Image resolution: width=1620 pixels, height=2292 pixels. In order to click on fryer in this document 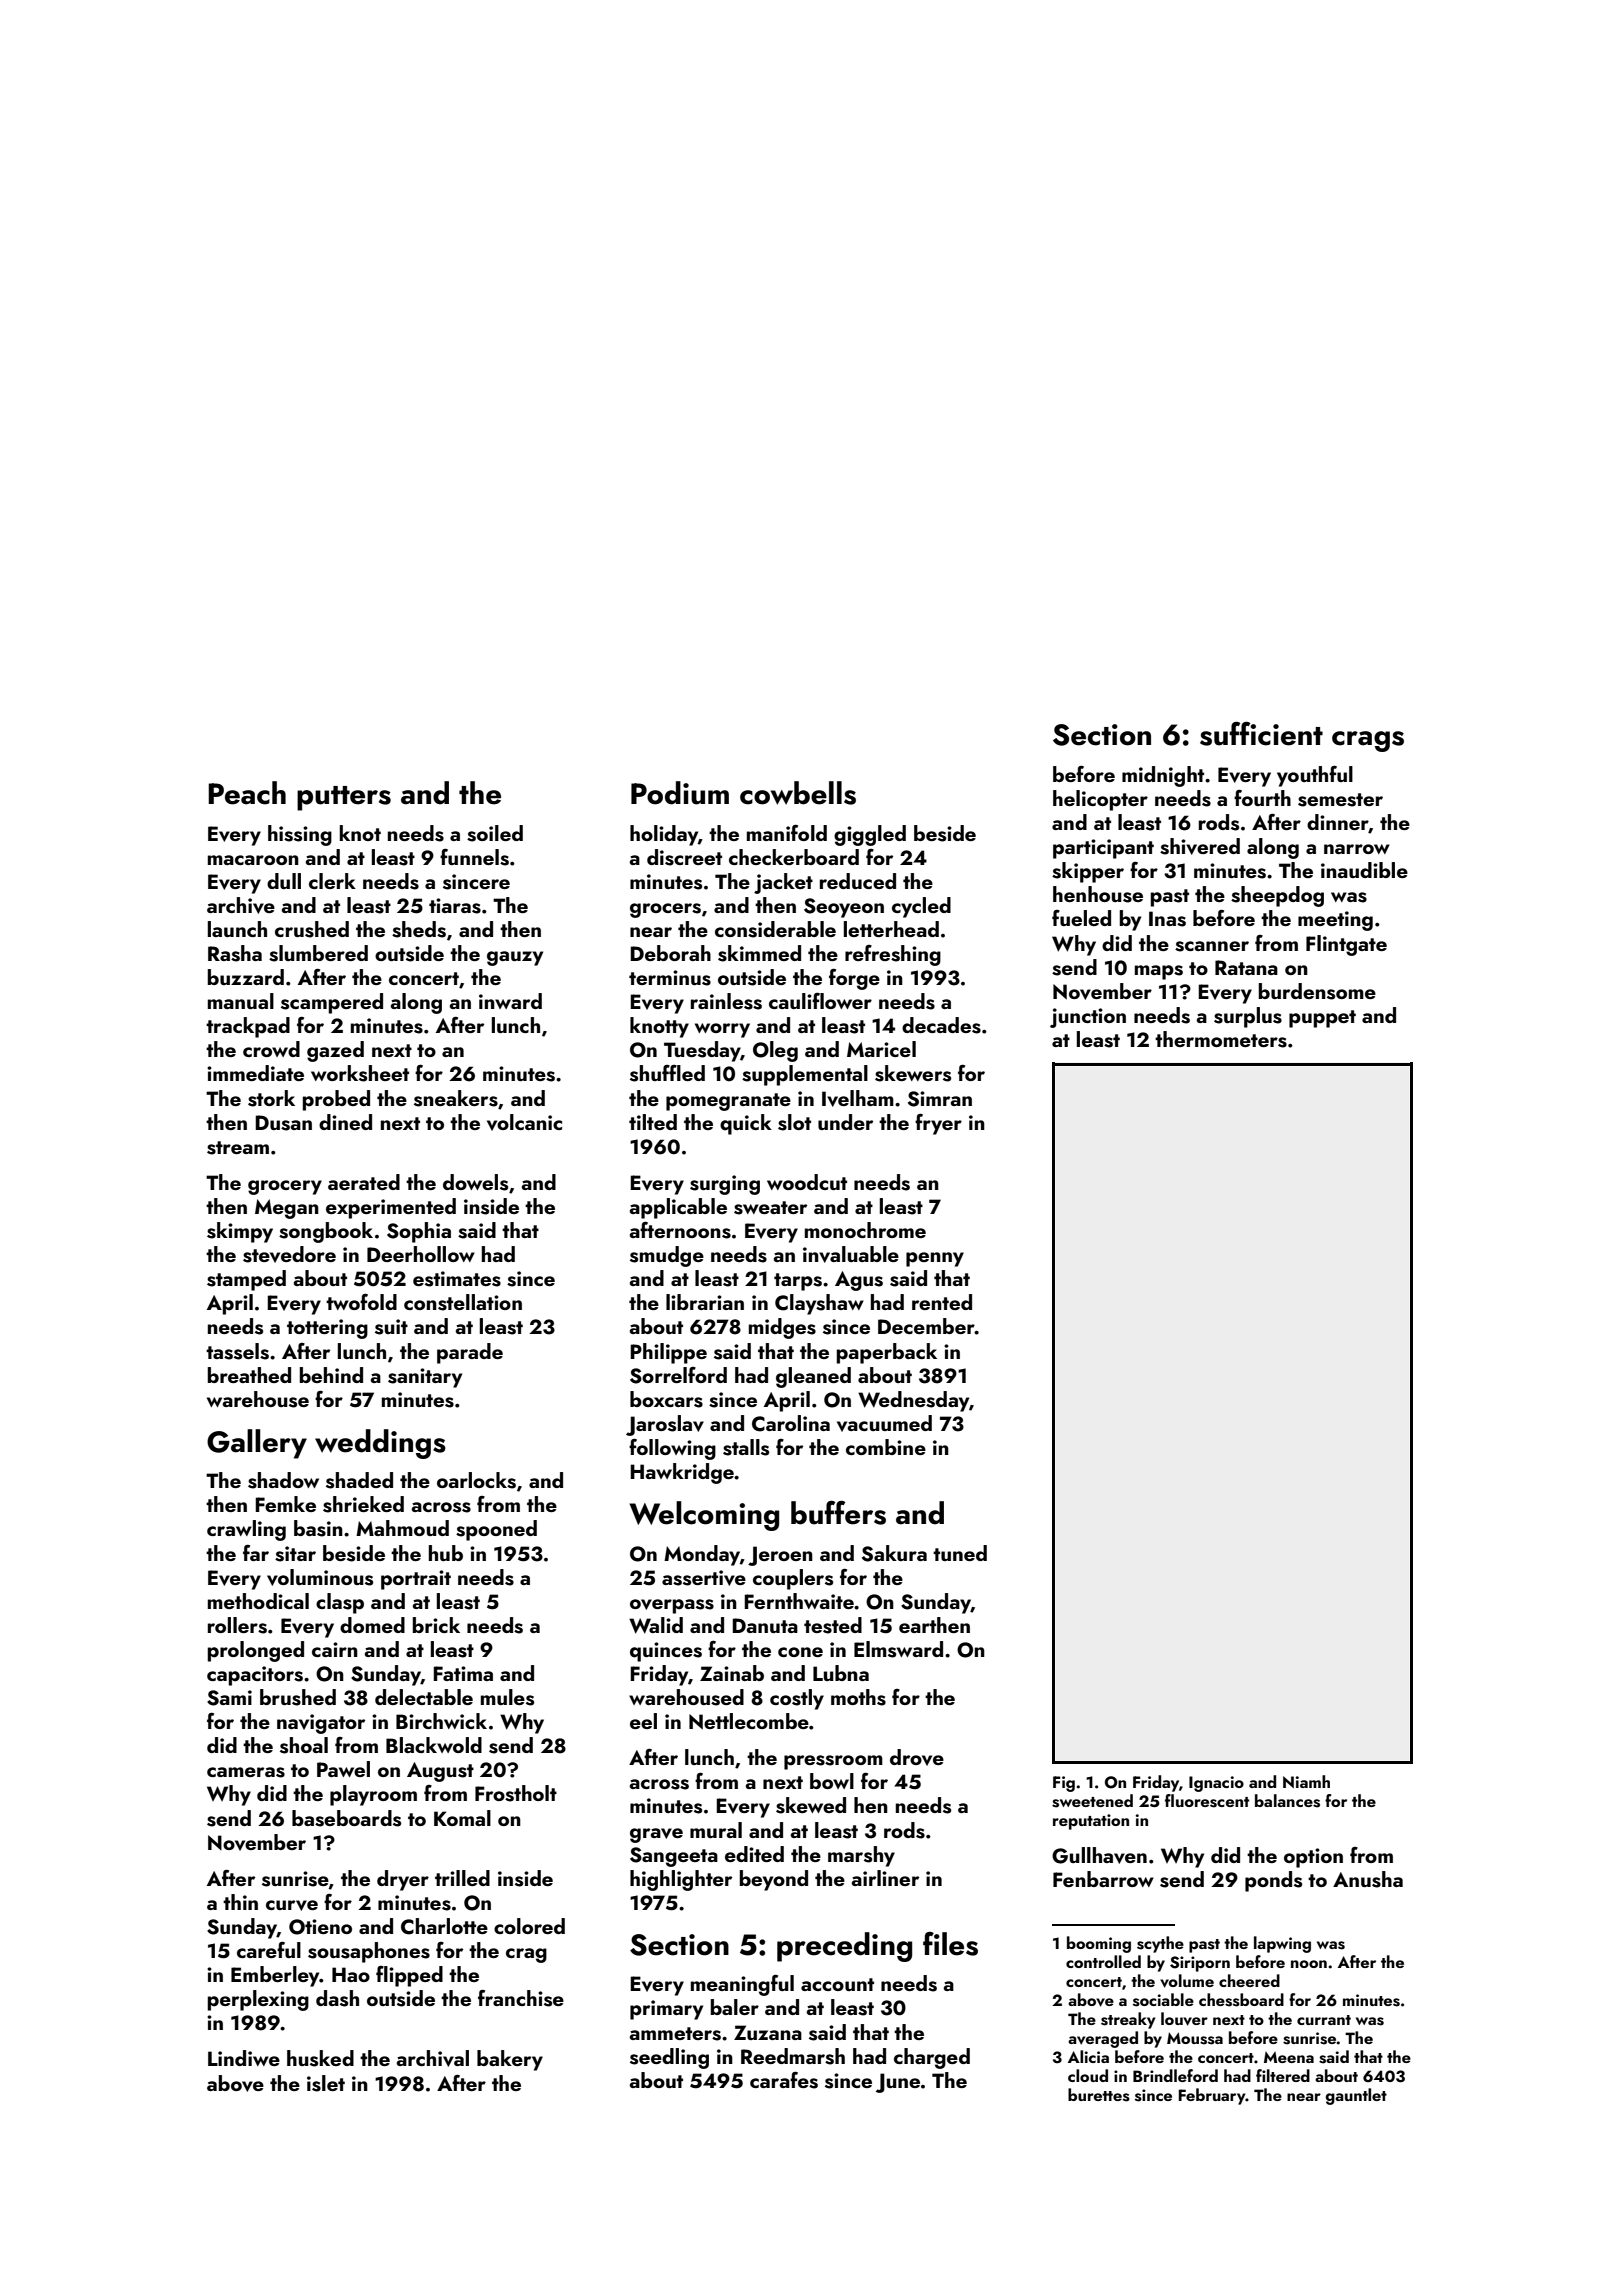, I will do `click(938, 1124)`.
